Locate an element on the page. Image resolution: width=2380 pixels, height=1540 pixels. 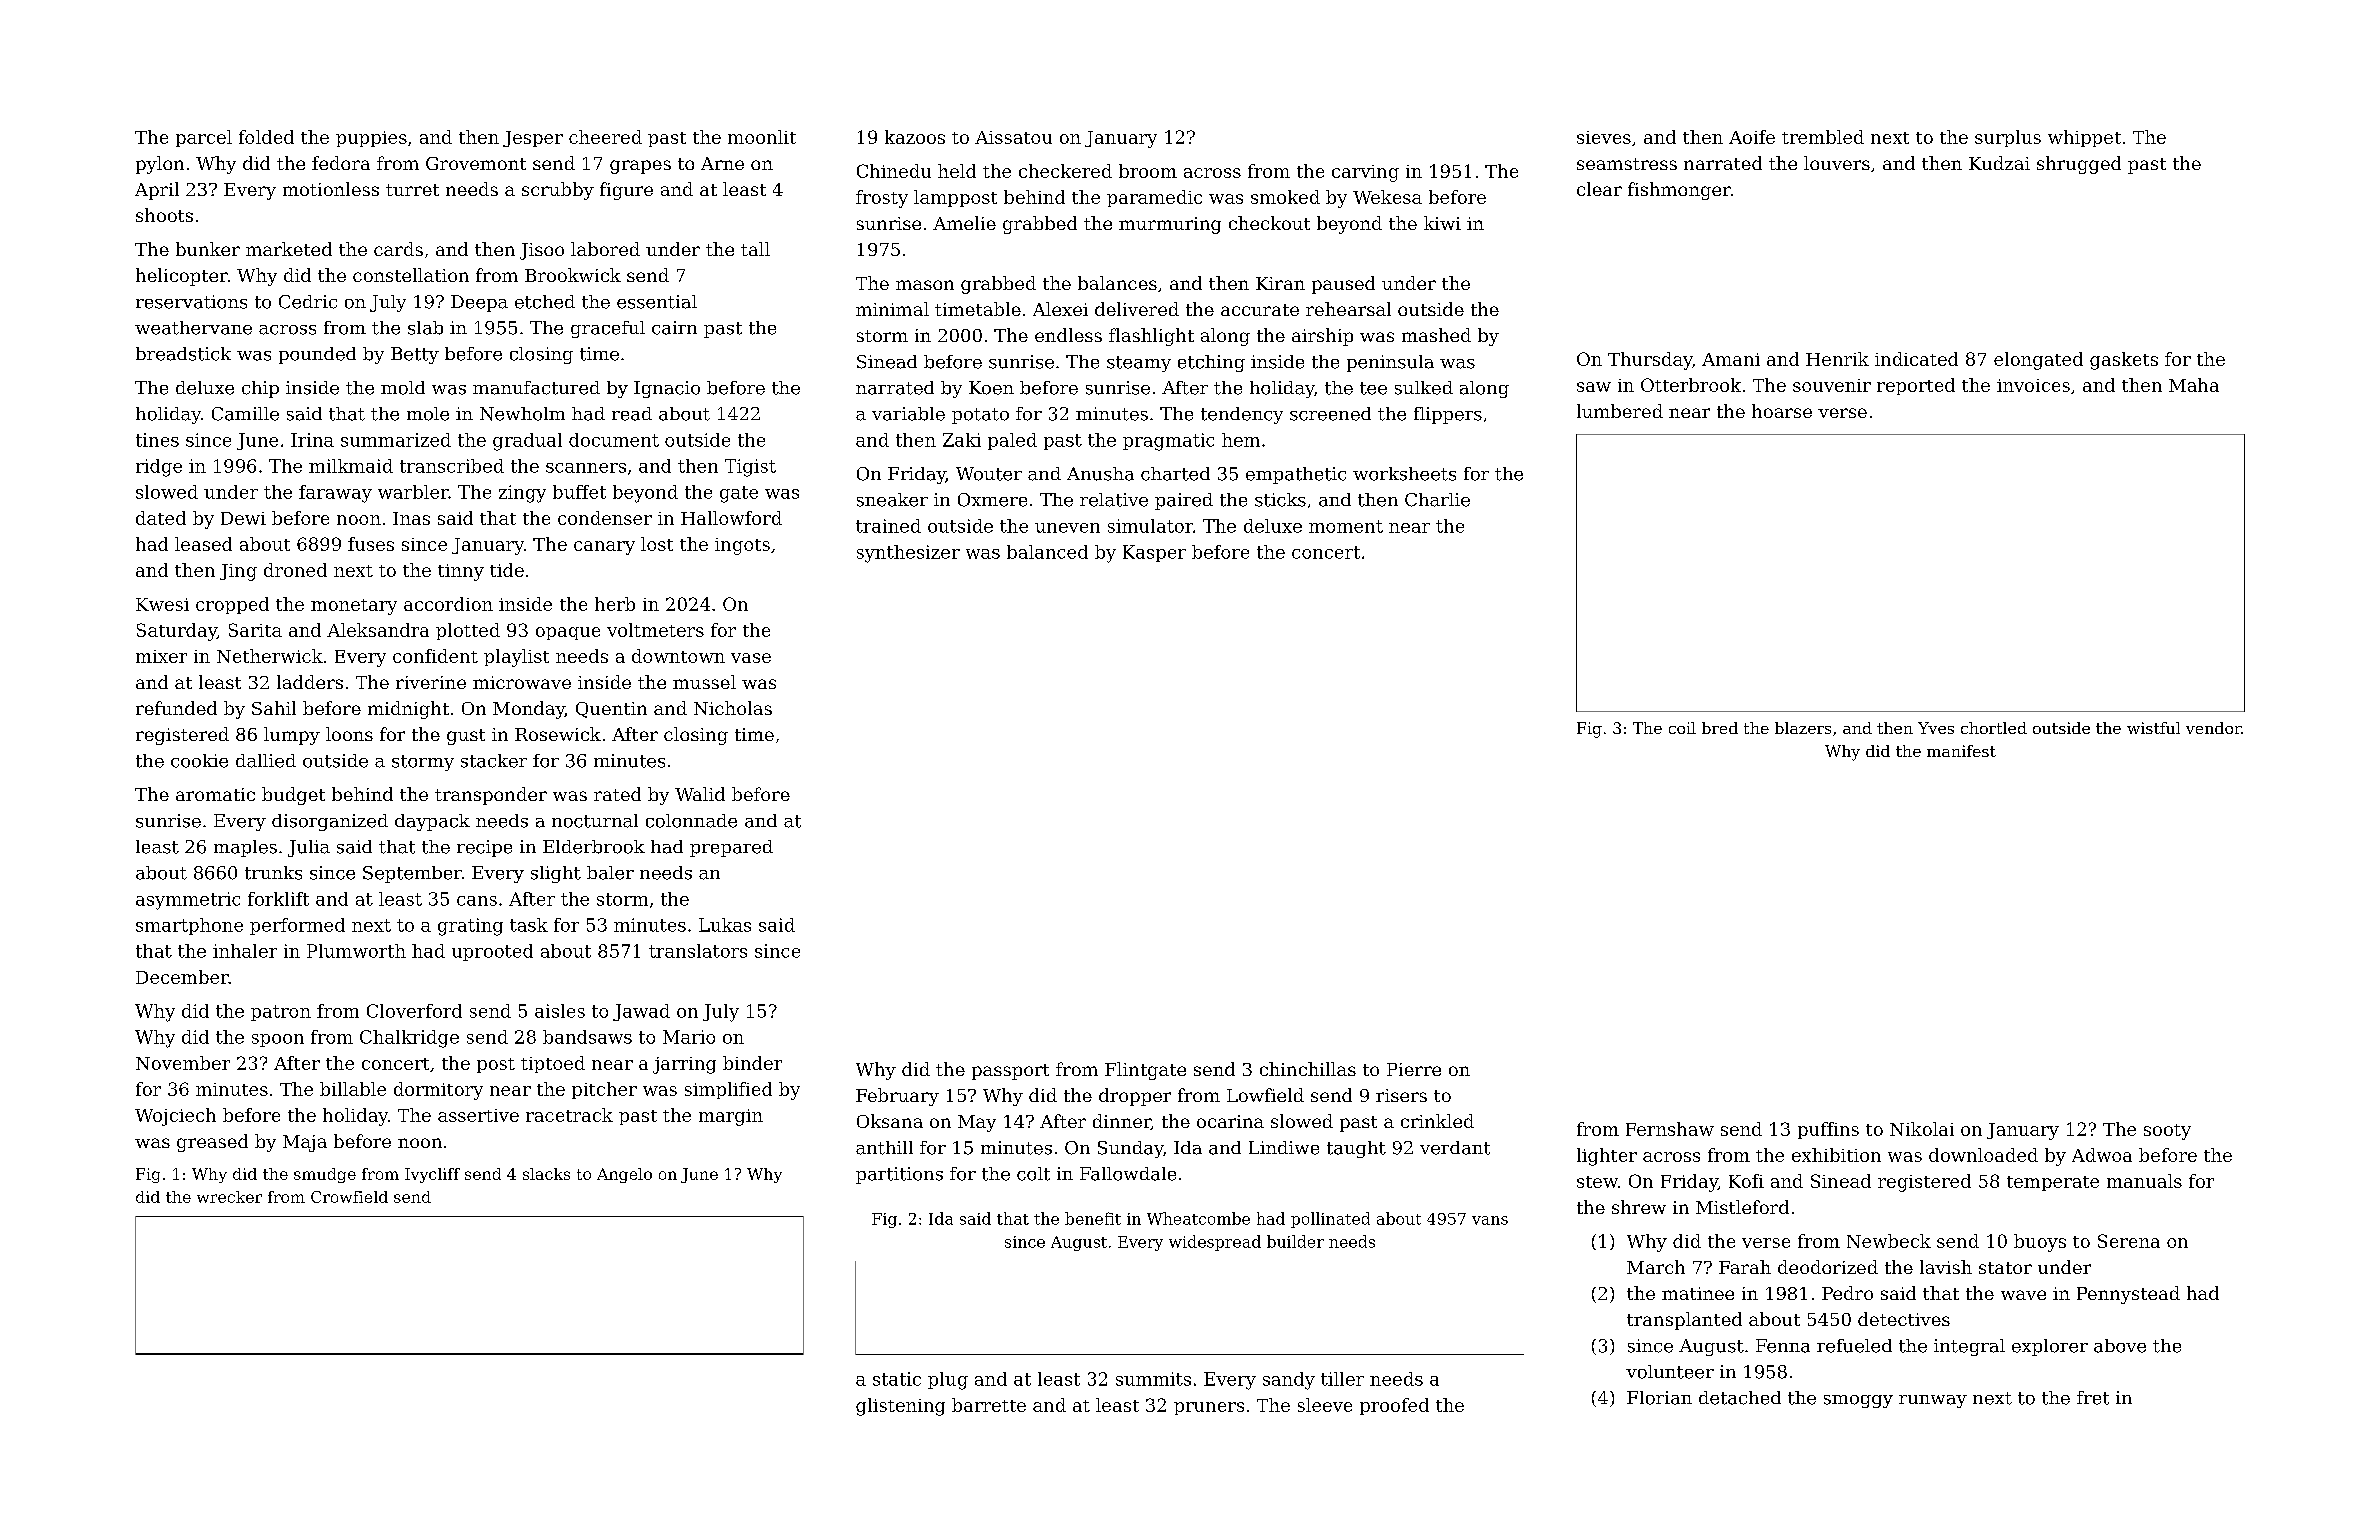
Aissatou is located at coordinates (1013, 137).
